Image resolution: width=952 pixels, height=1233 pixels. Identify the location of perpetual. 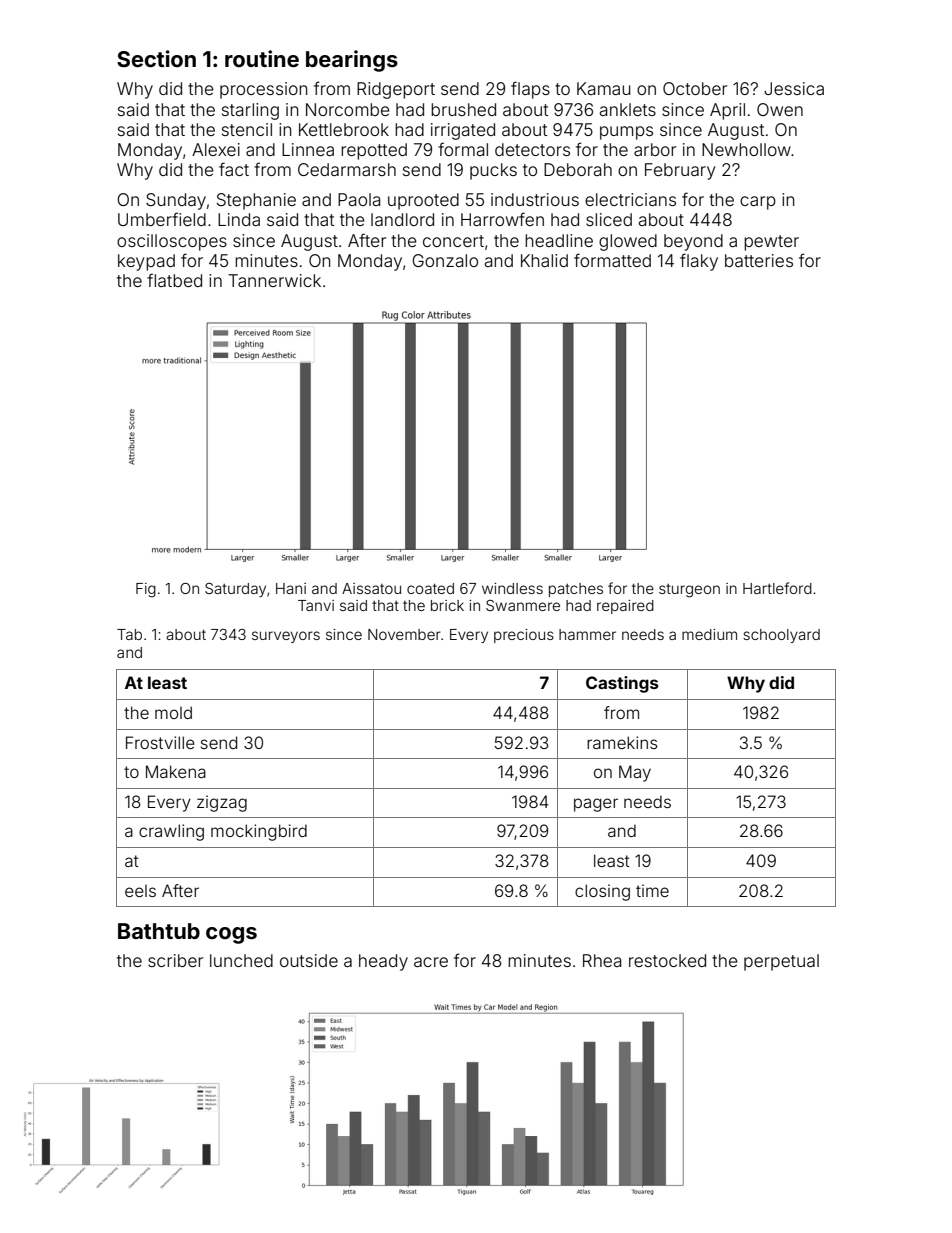
(781, 962).
